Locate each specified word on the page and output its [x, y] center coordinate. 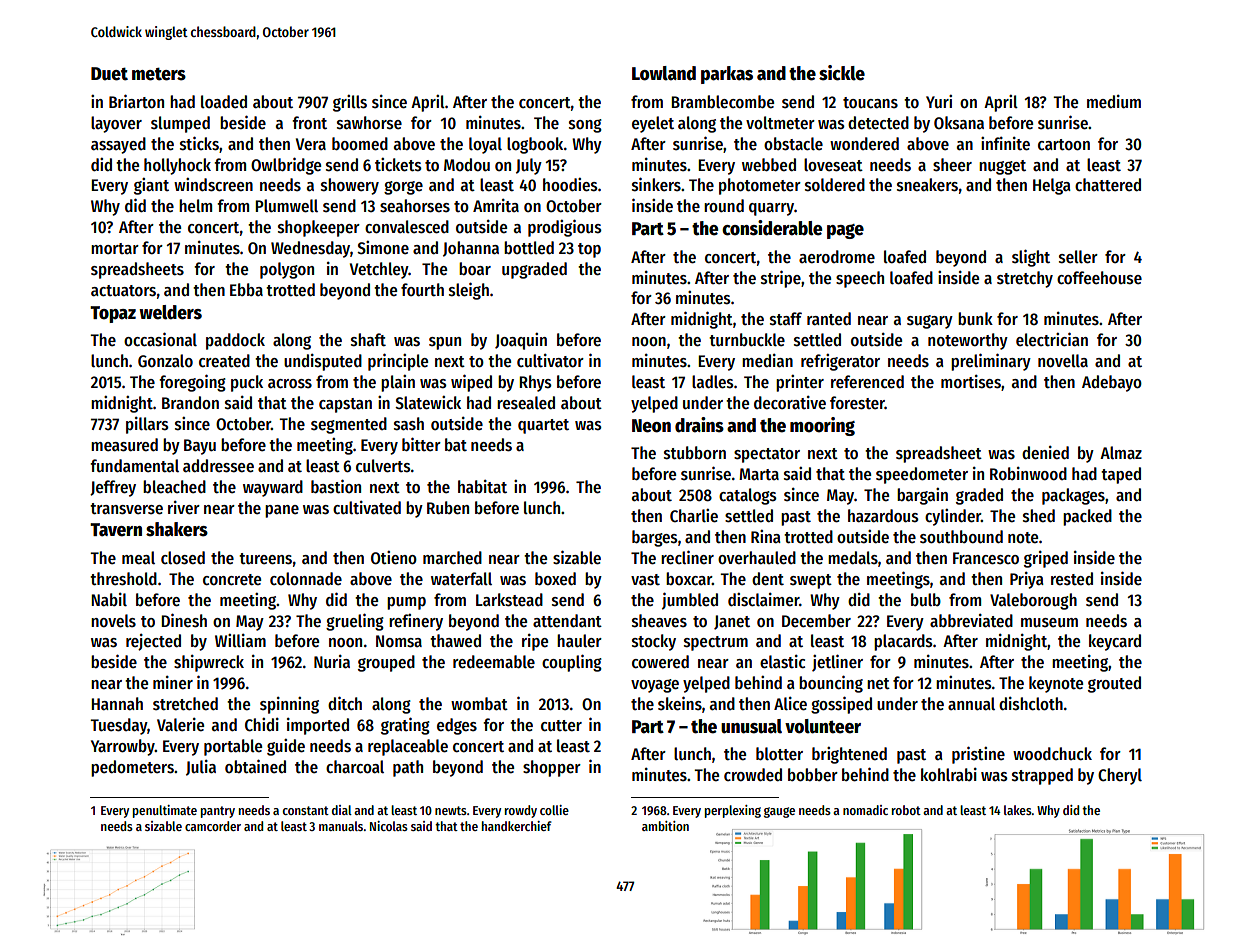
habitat [482, 486]
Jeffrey [113, 488]
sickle [842, 73]
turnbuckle [747, 340]
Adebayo [1112, 383]
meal [138, 558]
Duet [109, 74]
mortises [971, 382]
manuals [341, 826]
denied [1045, 453]
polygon [287, 270]
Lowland [664, 73]
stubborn [695, 453]
